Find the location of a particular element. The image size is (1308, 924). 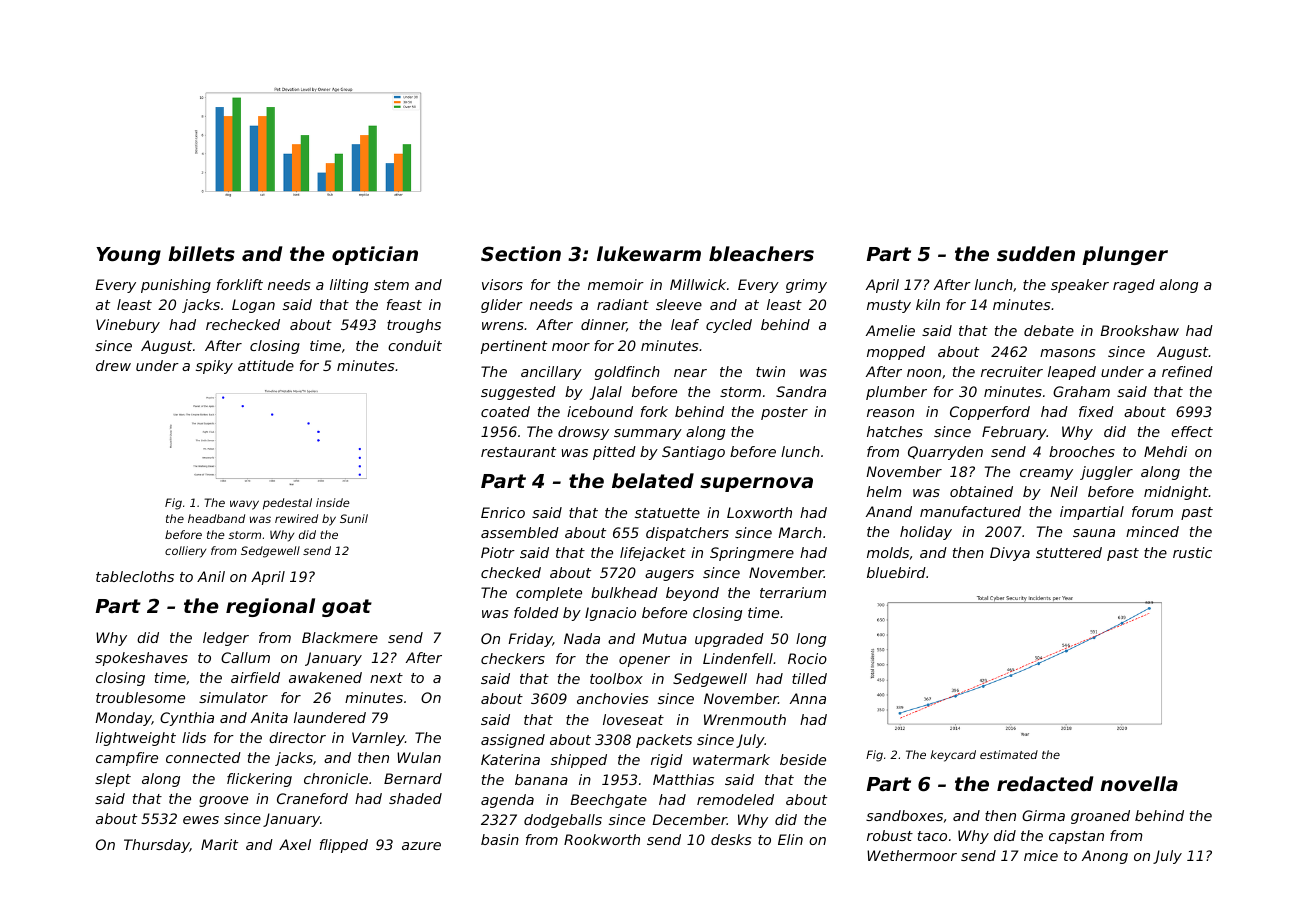

goat is located at coordinates (347, 608).
